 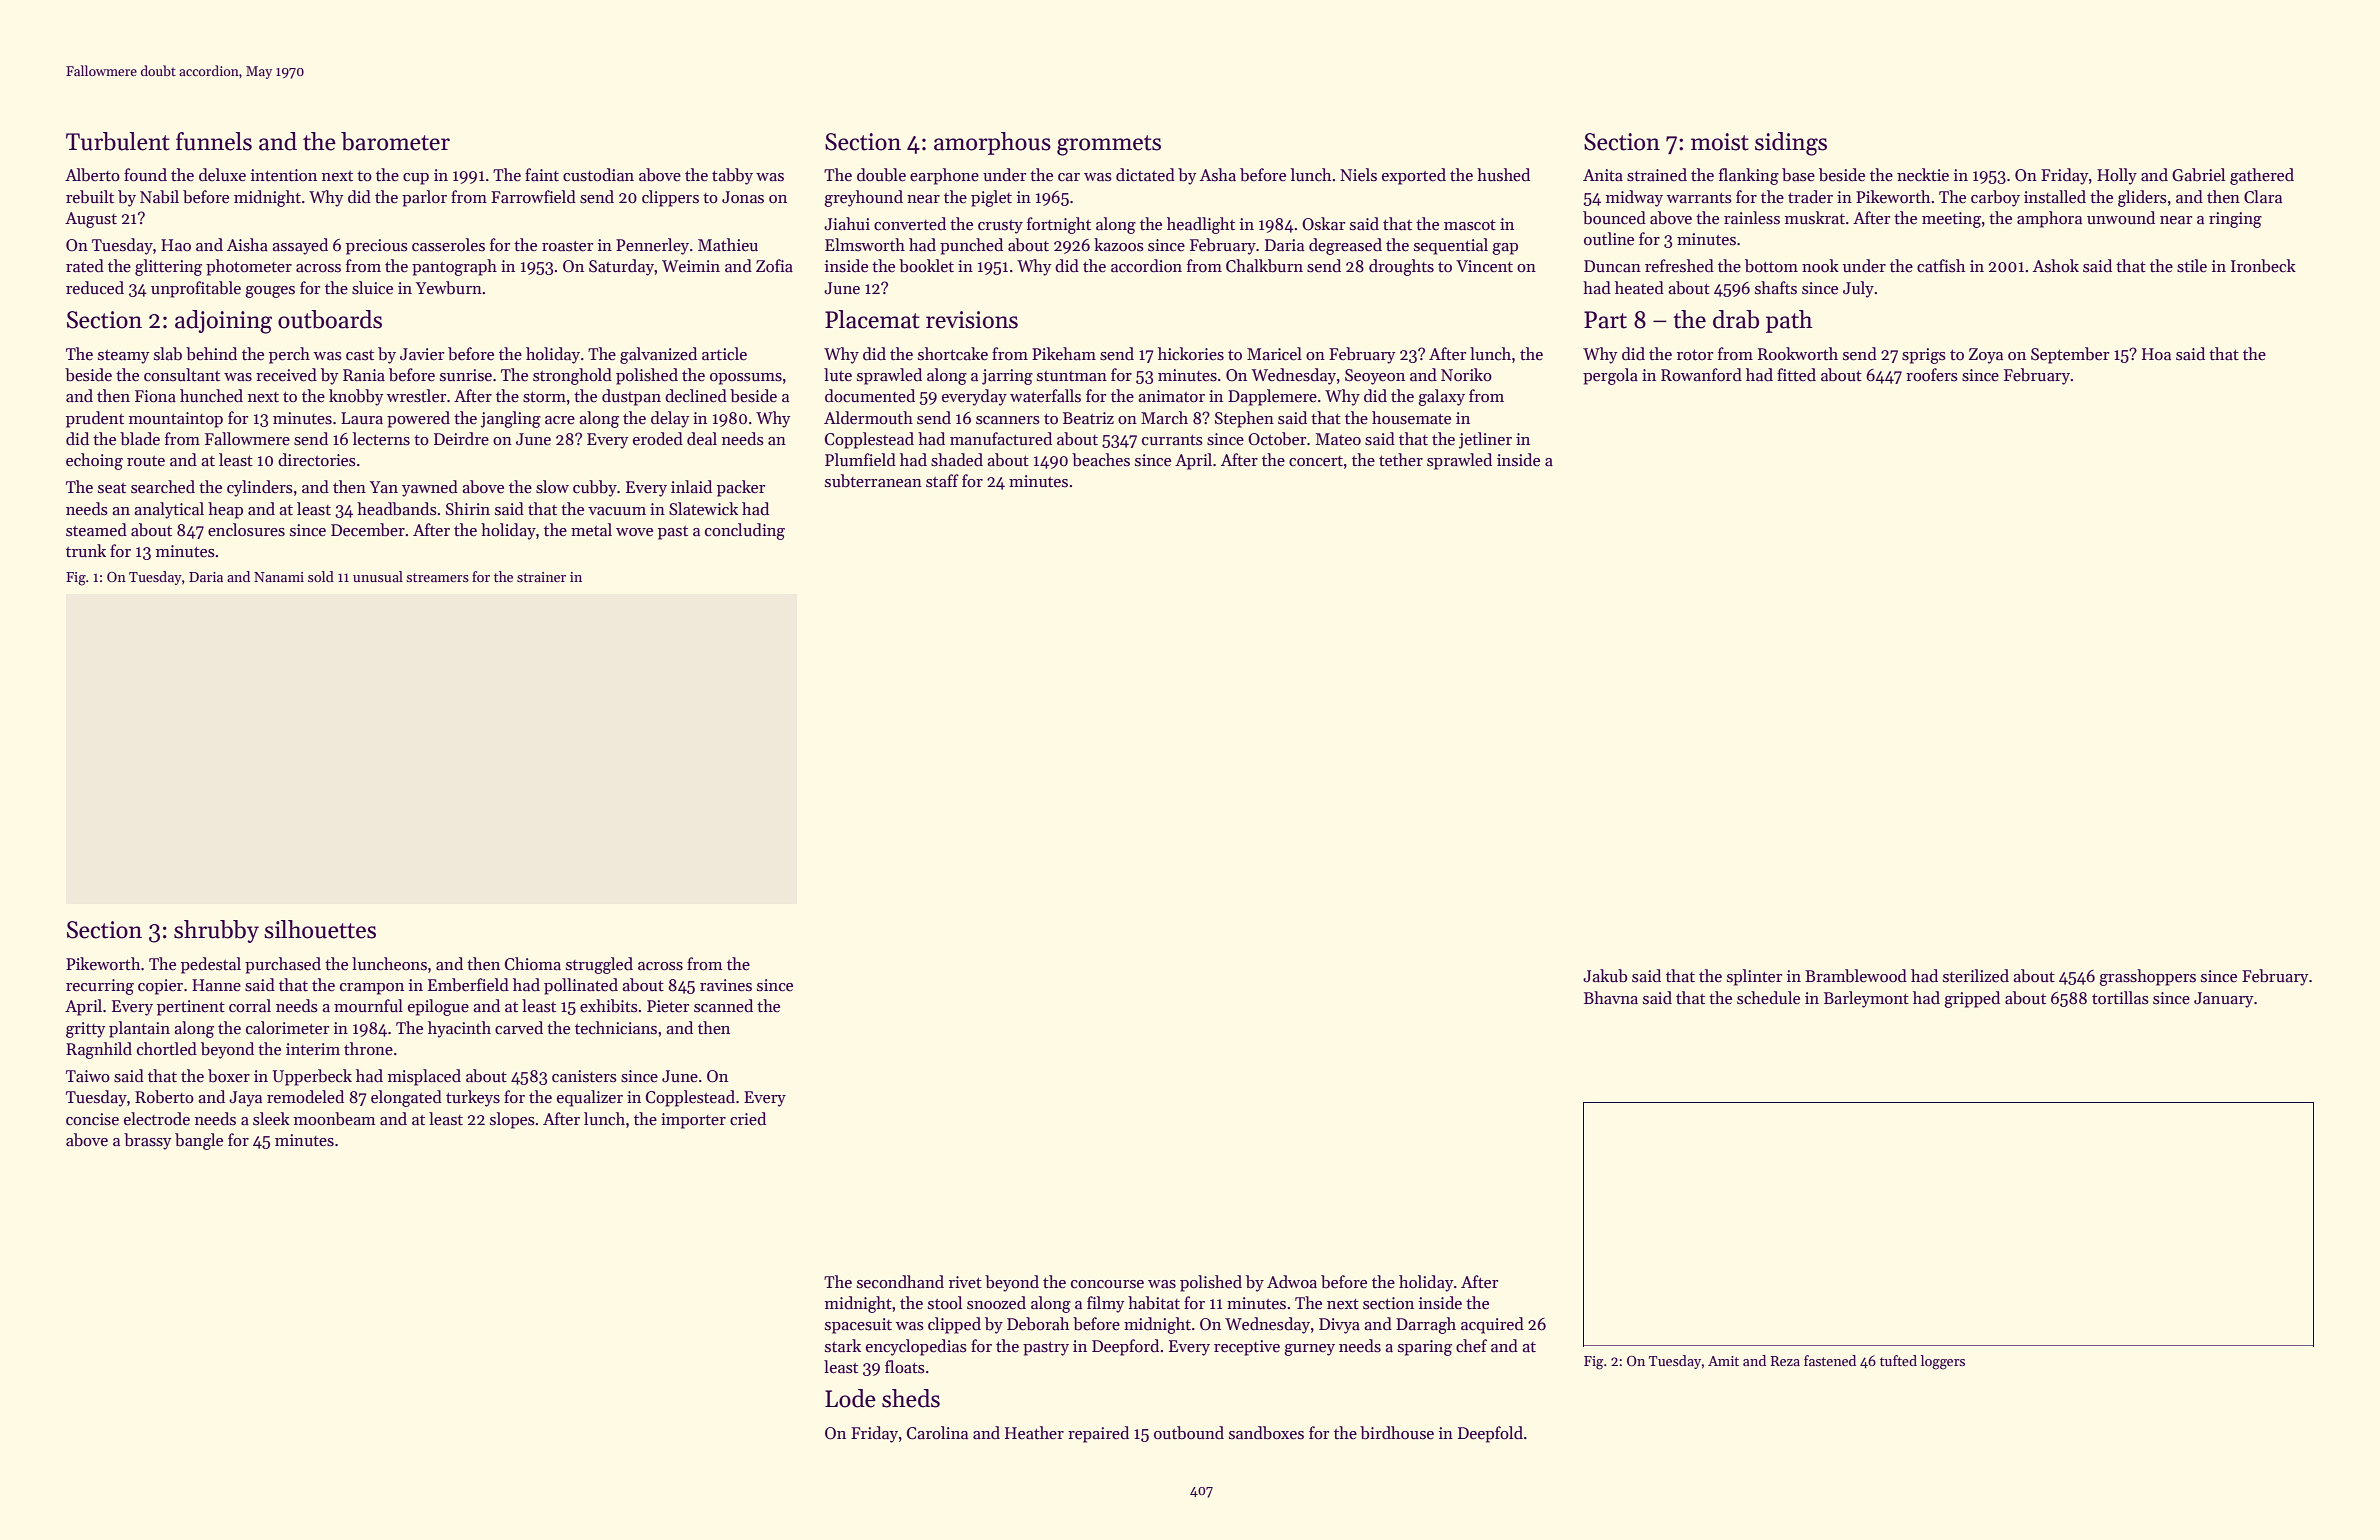 I want to click on necktie, so click(x=1923, y=175).
